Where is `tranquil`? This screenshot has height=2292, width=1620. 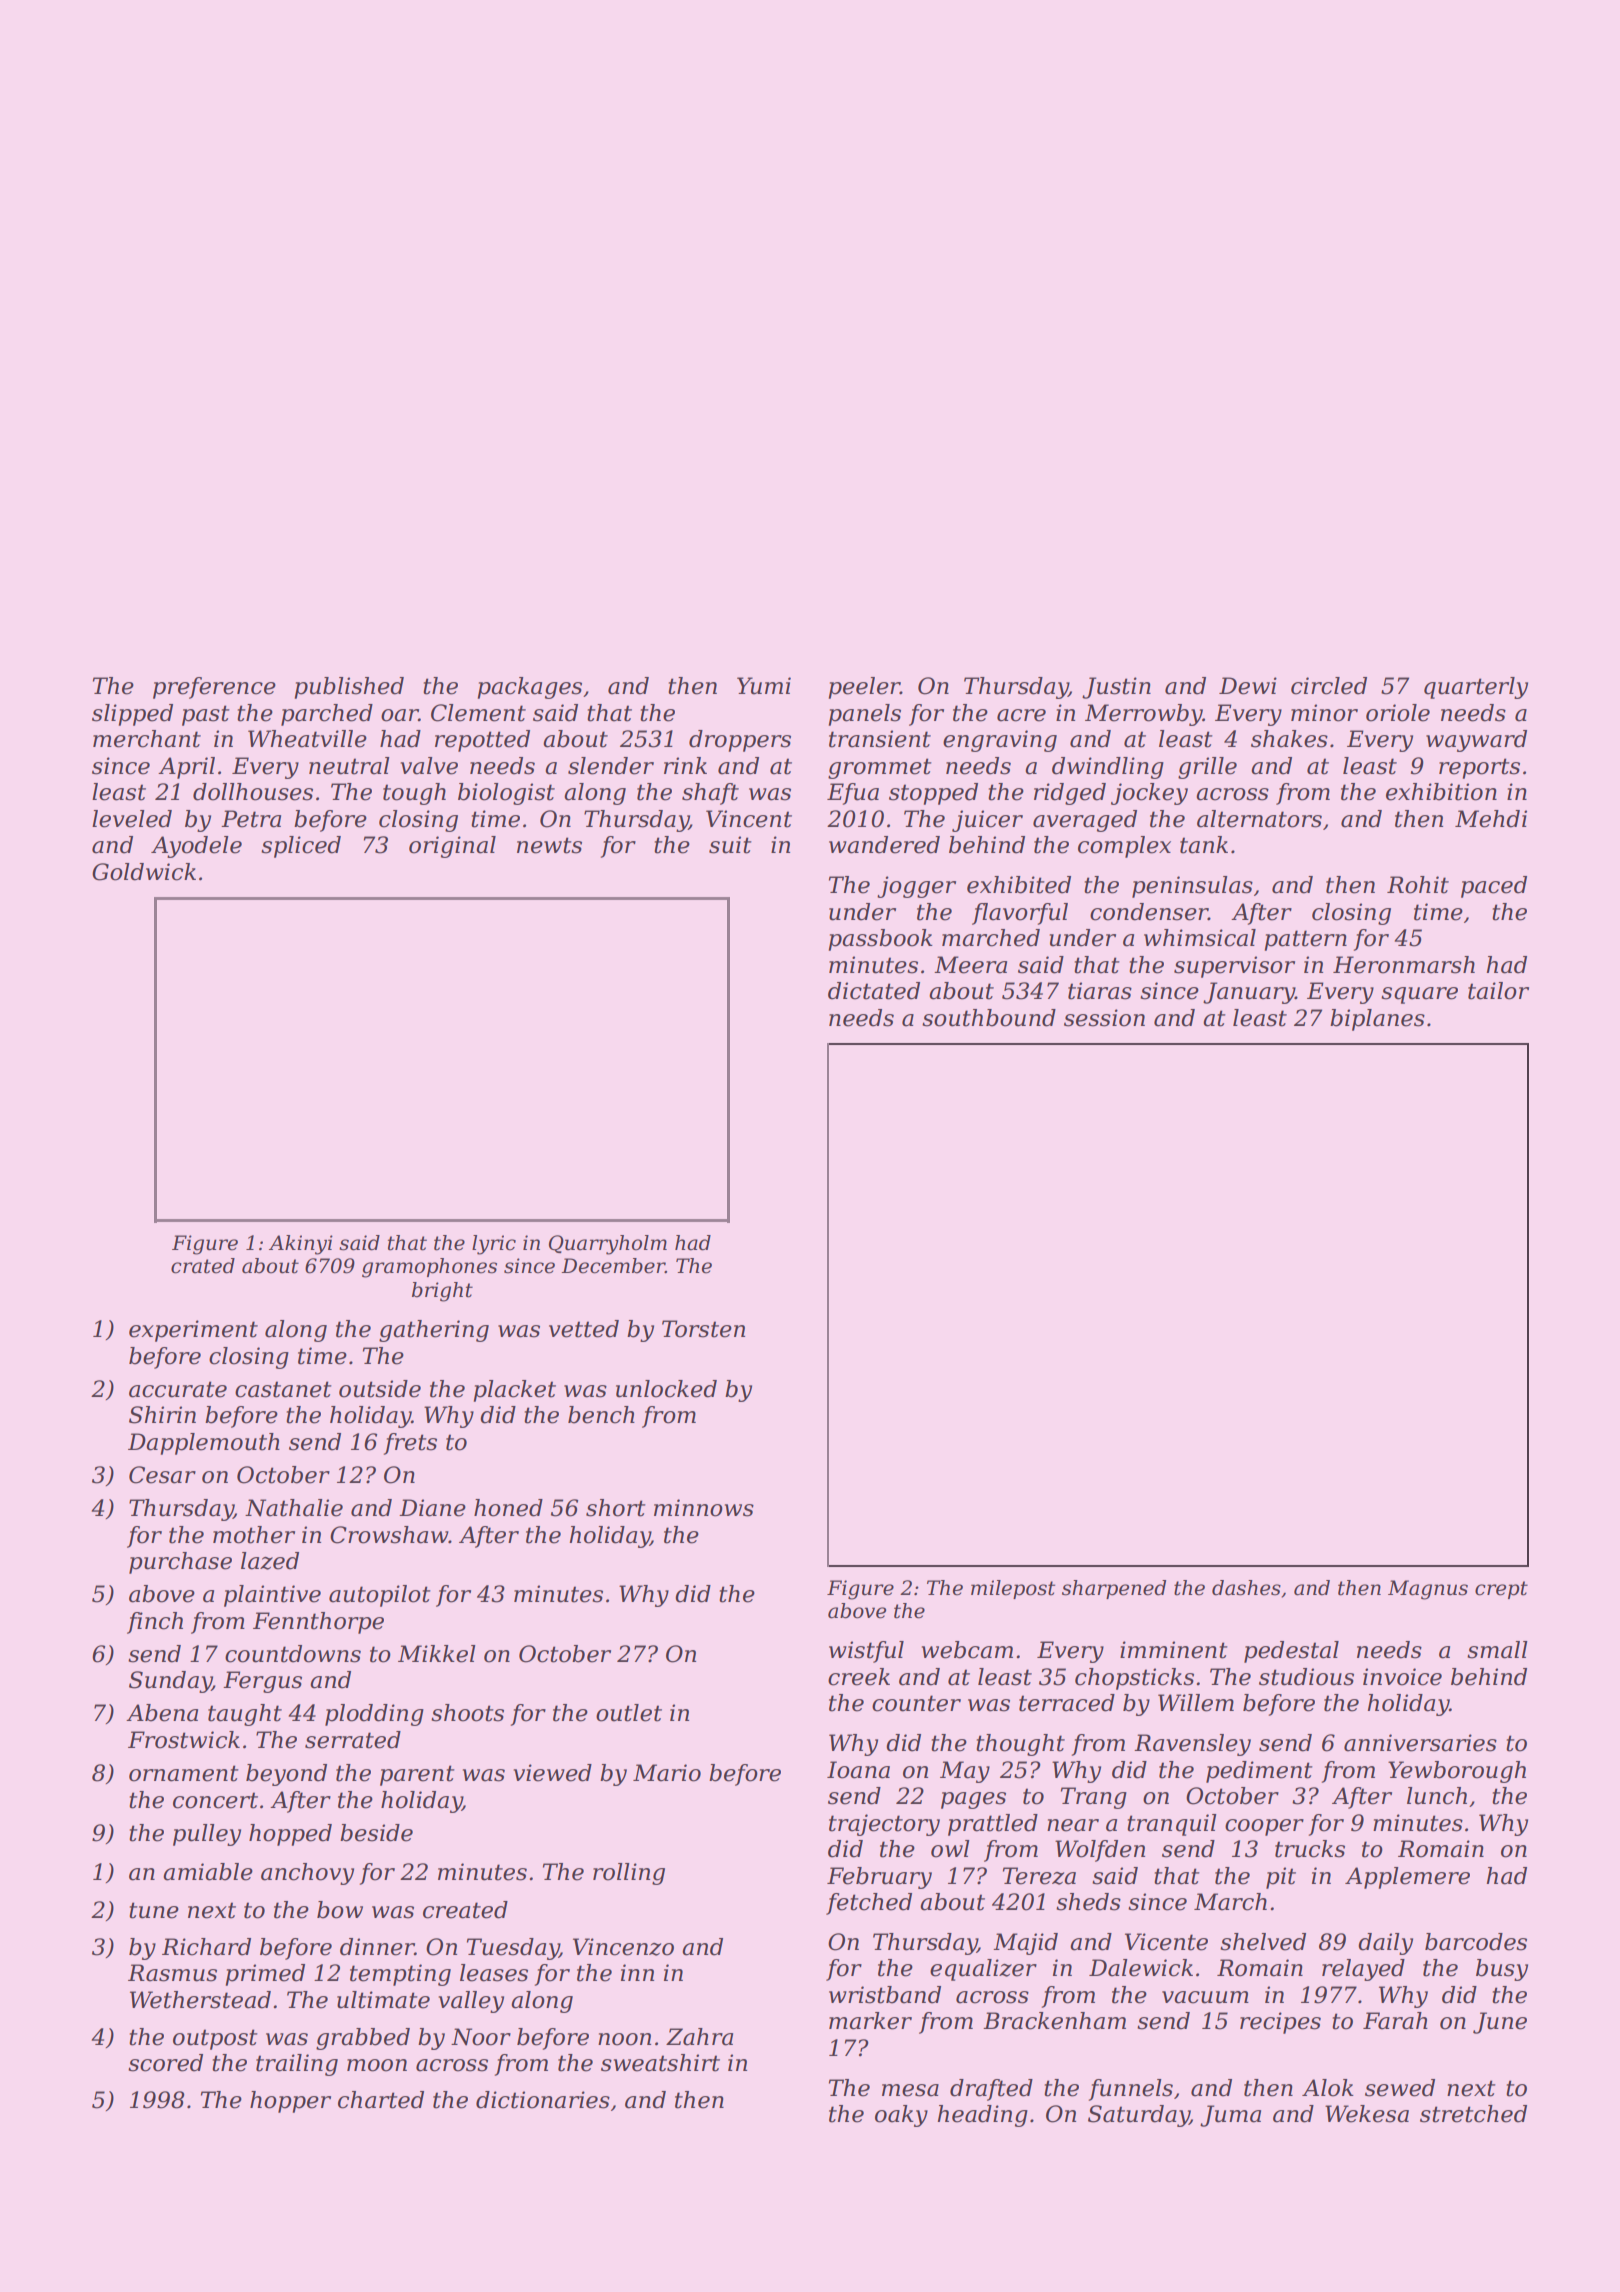 tranquil is located at coordinates (1172, 1825).
